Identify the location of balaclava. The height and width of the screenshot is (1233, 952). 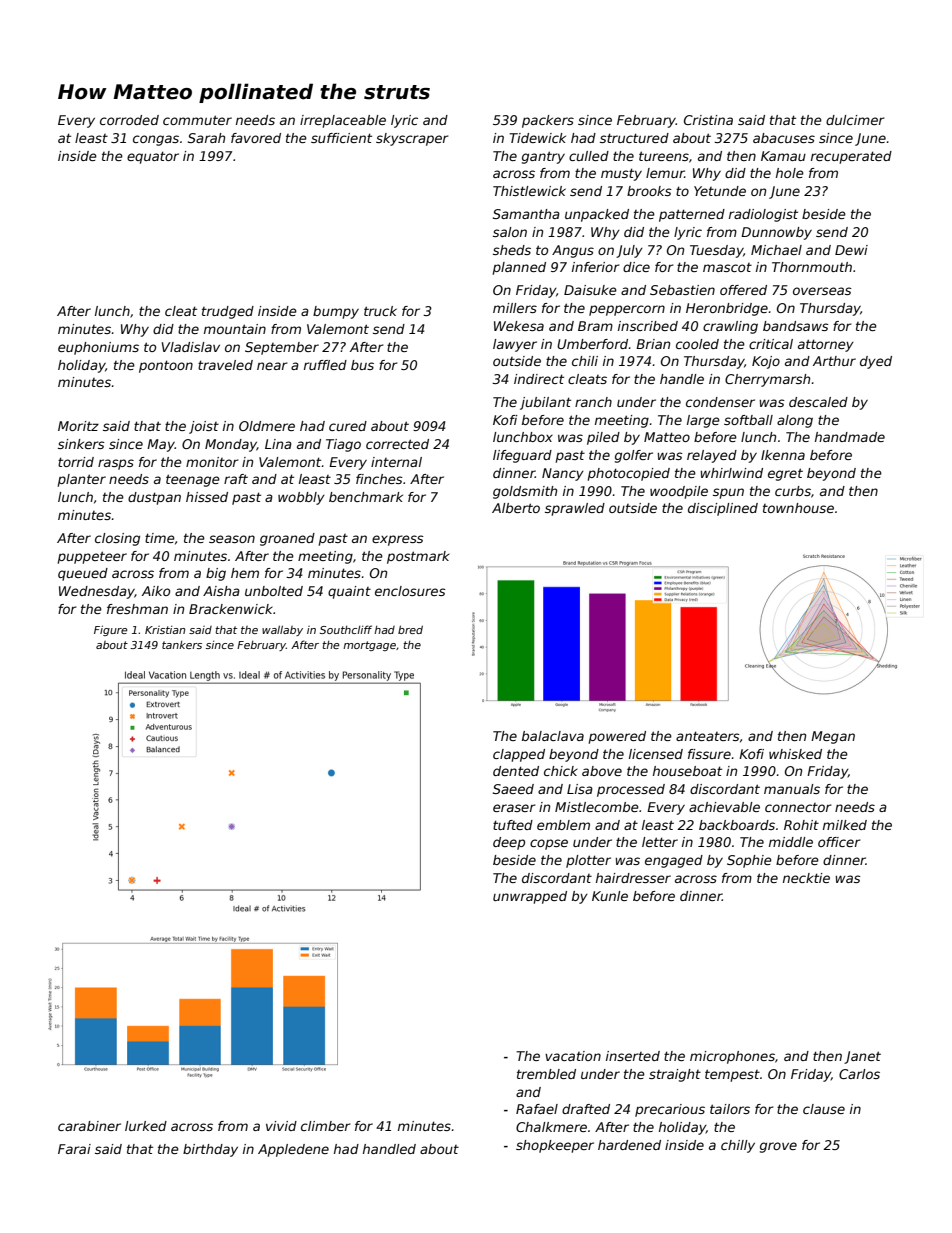
(553, 736).
